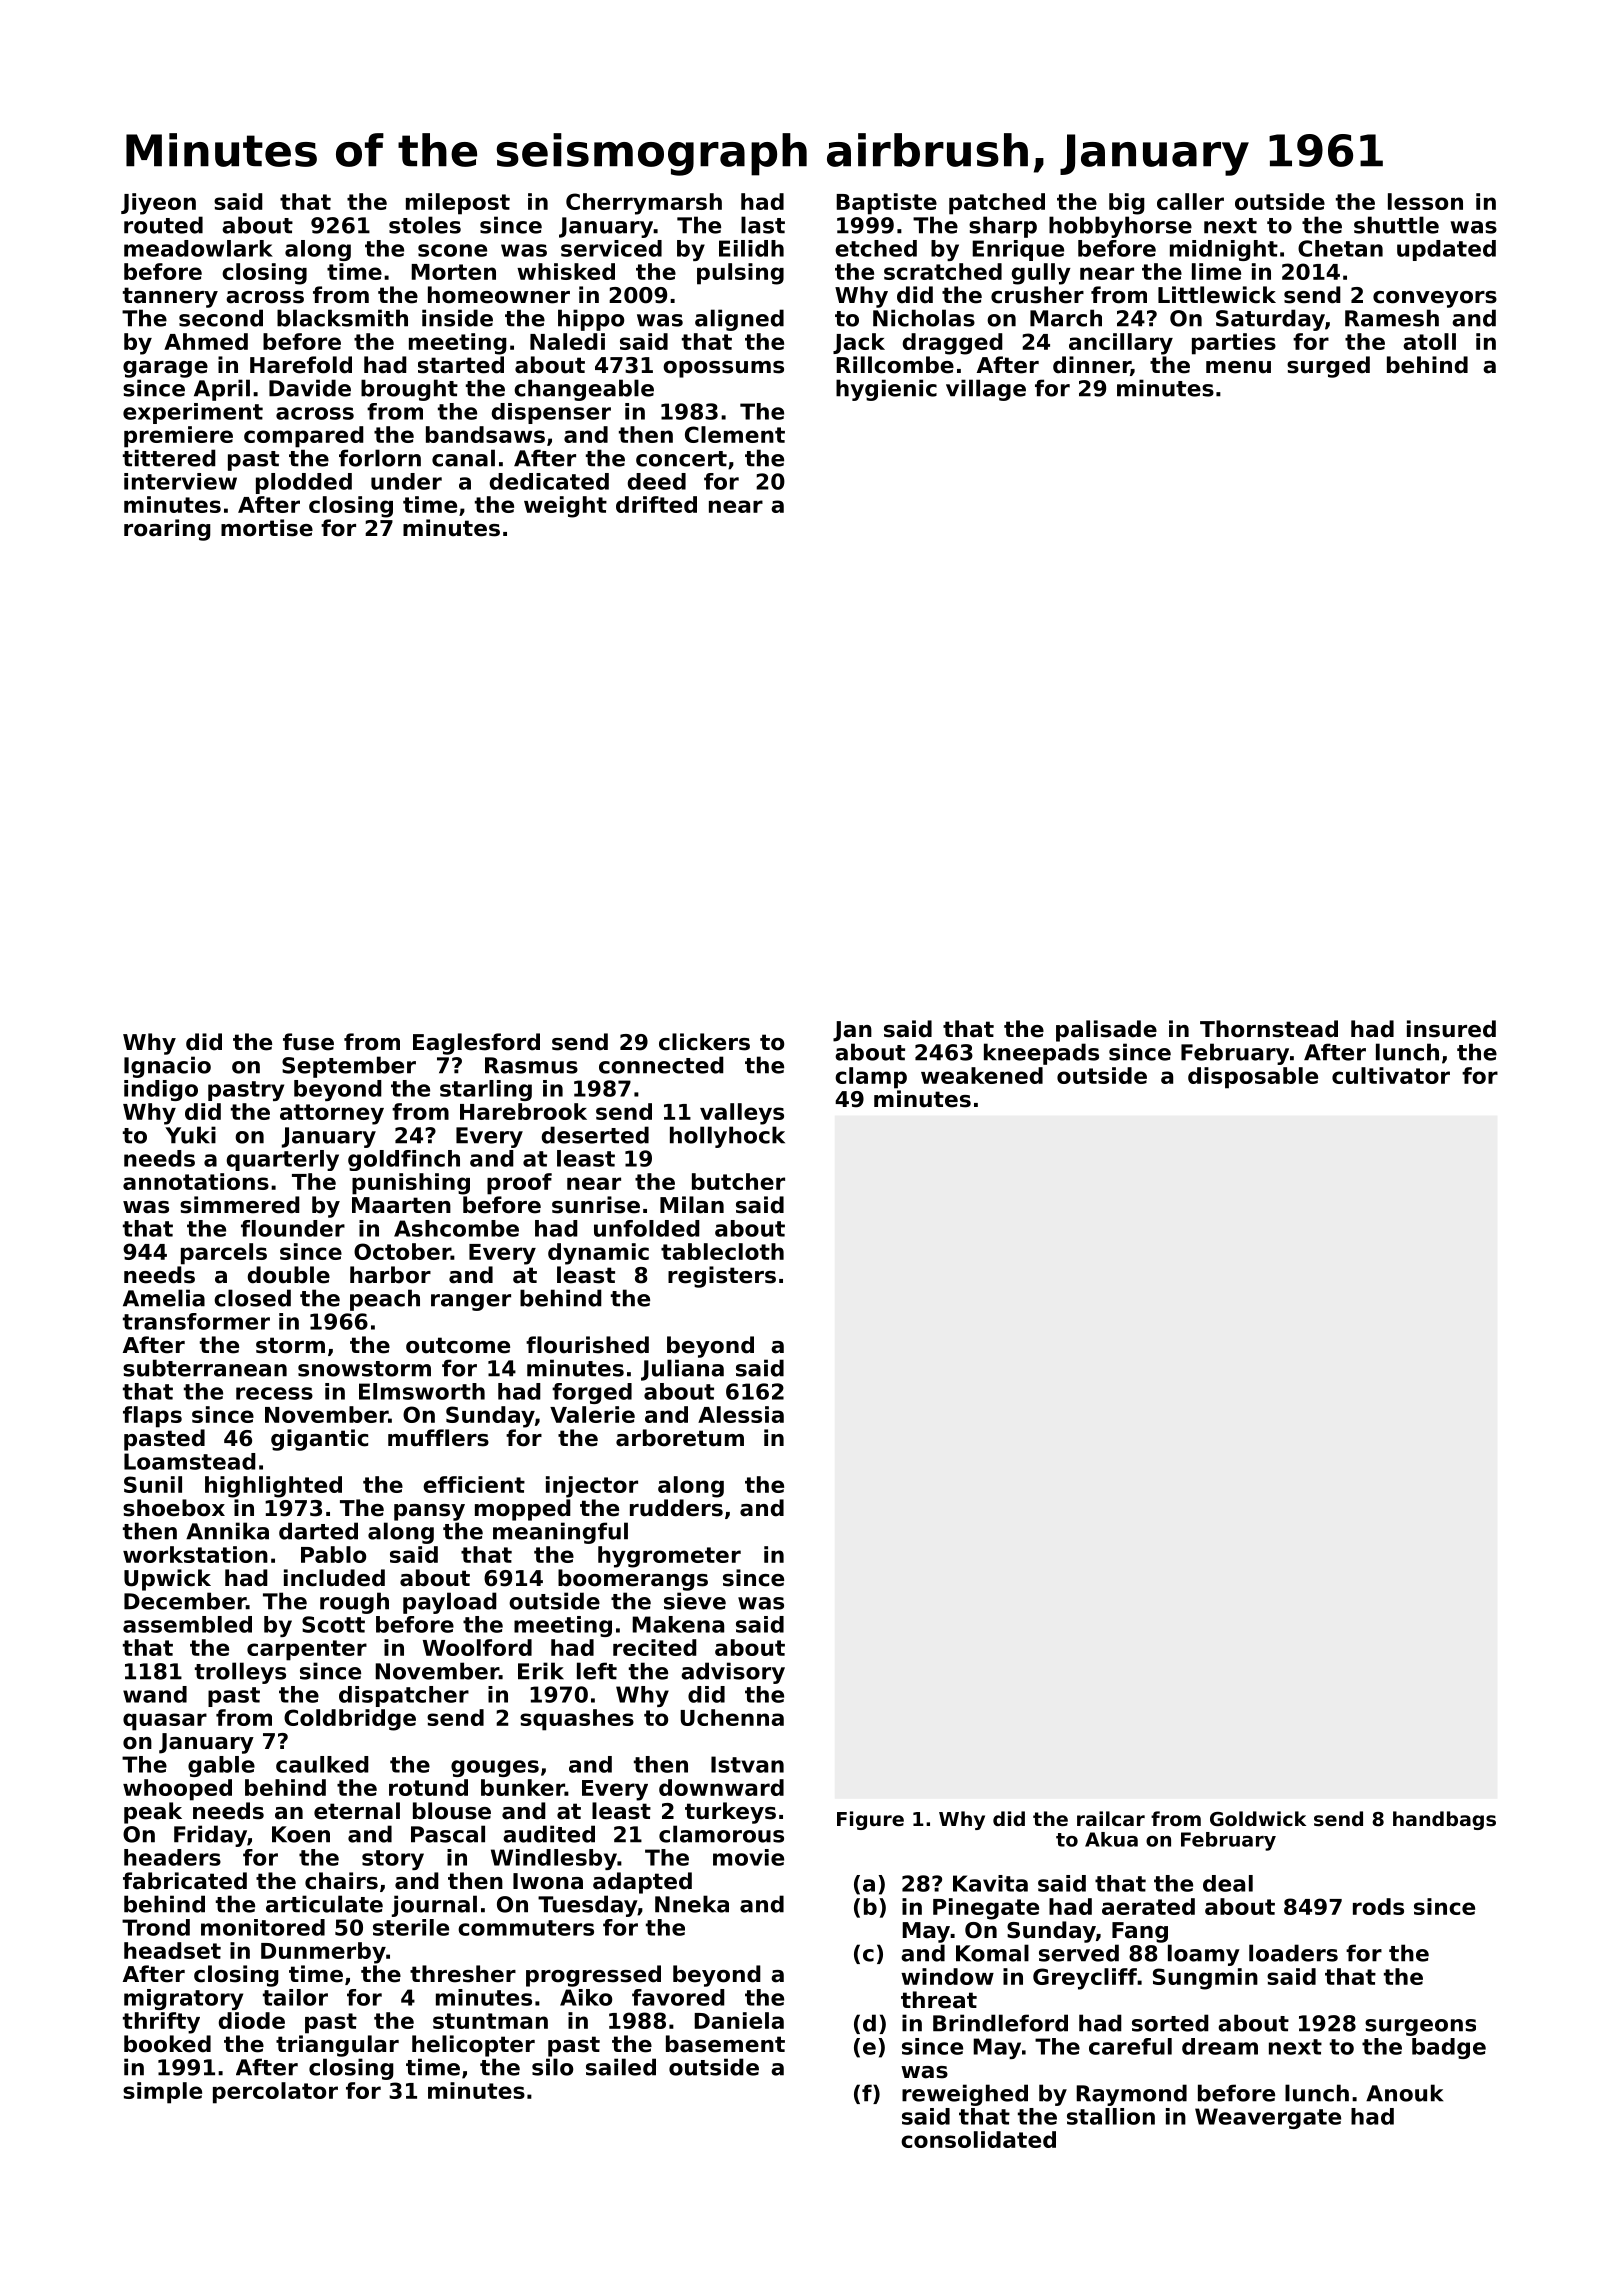  I want to click on rods, so click(1378, 1906).
